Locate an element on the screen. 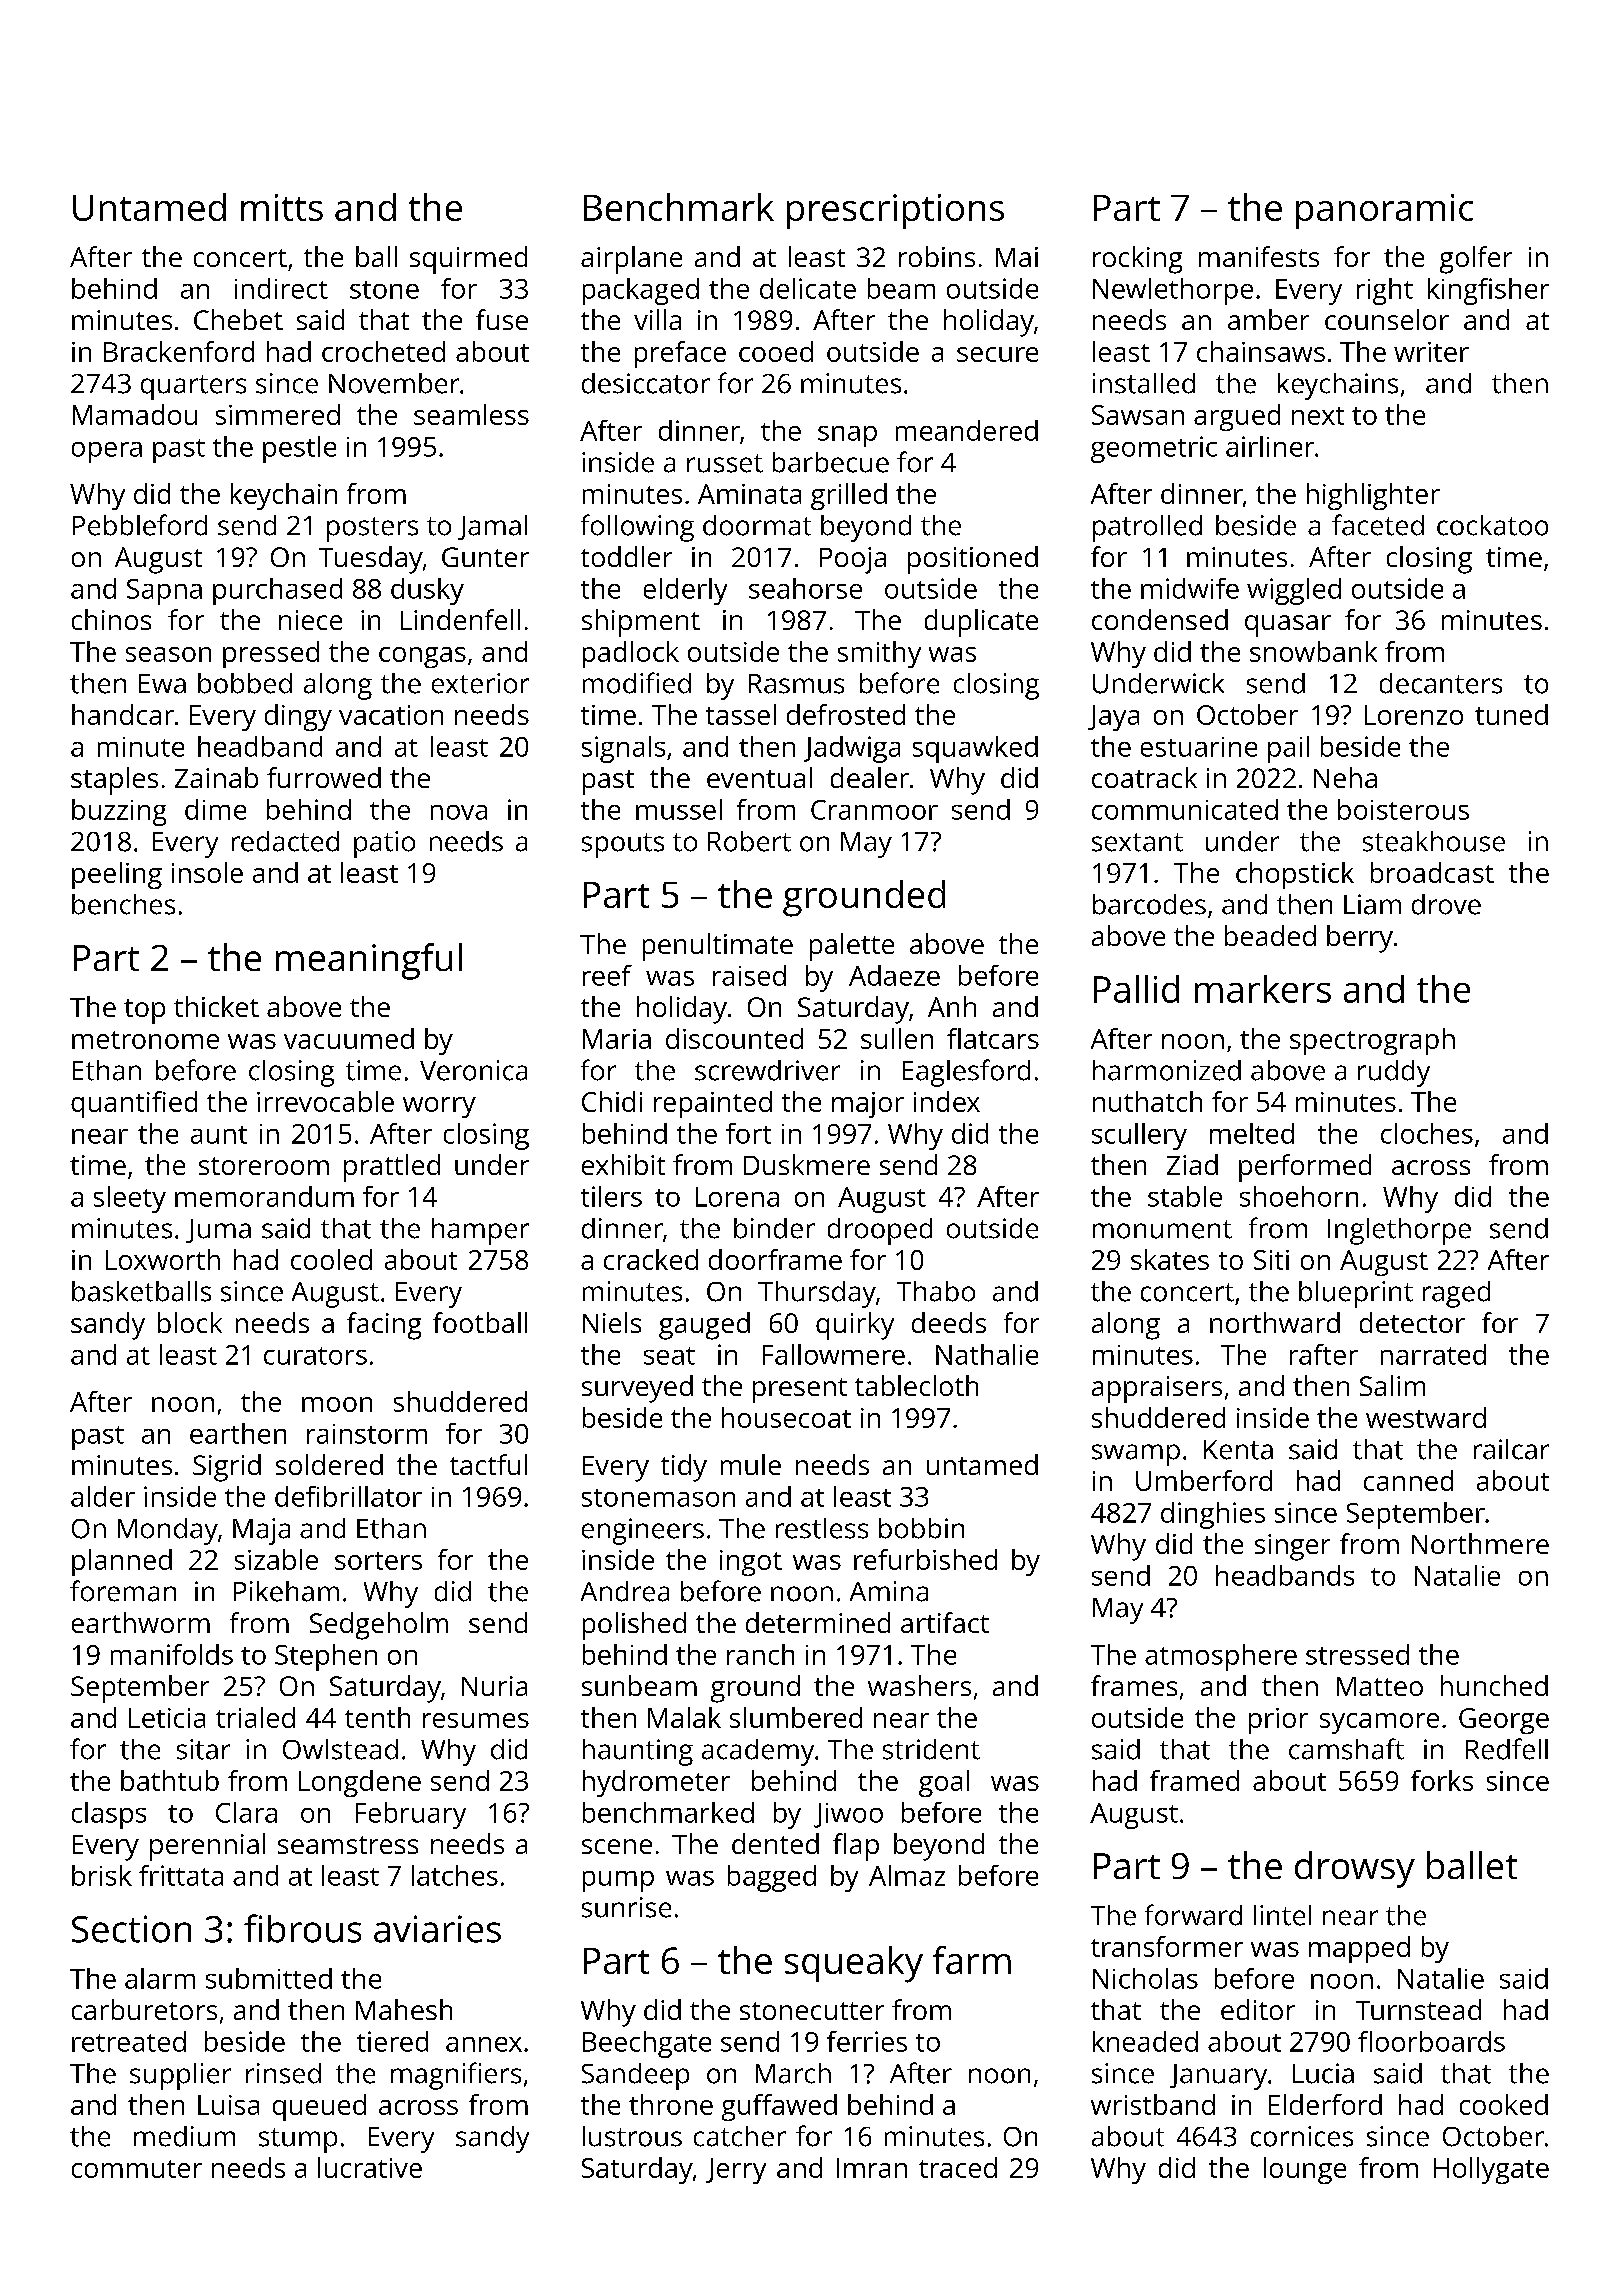  flap is located at coordinates (856, 1847).
